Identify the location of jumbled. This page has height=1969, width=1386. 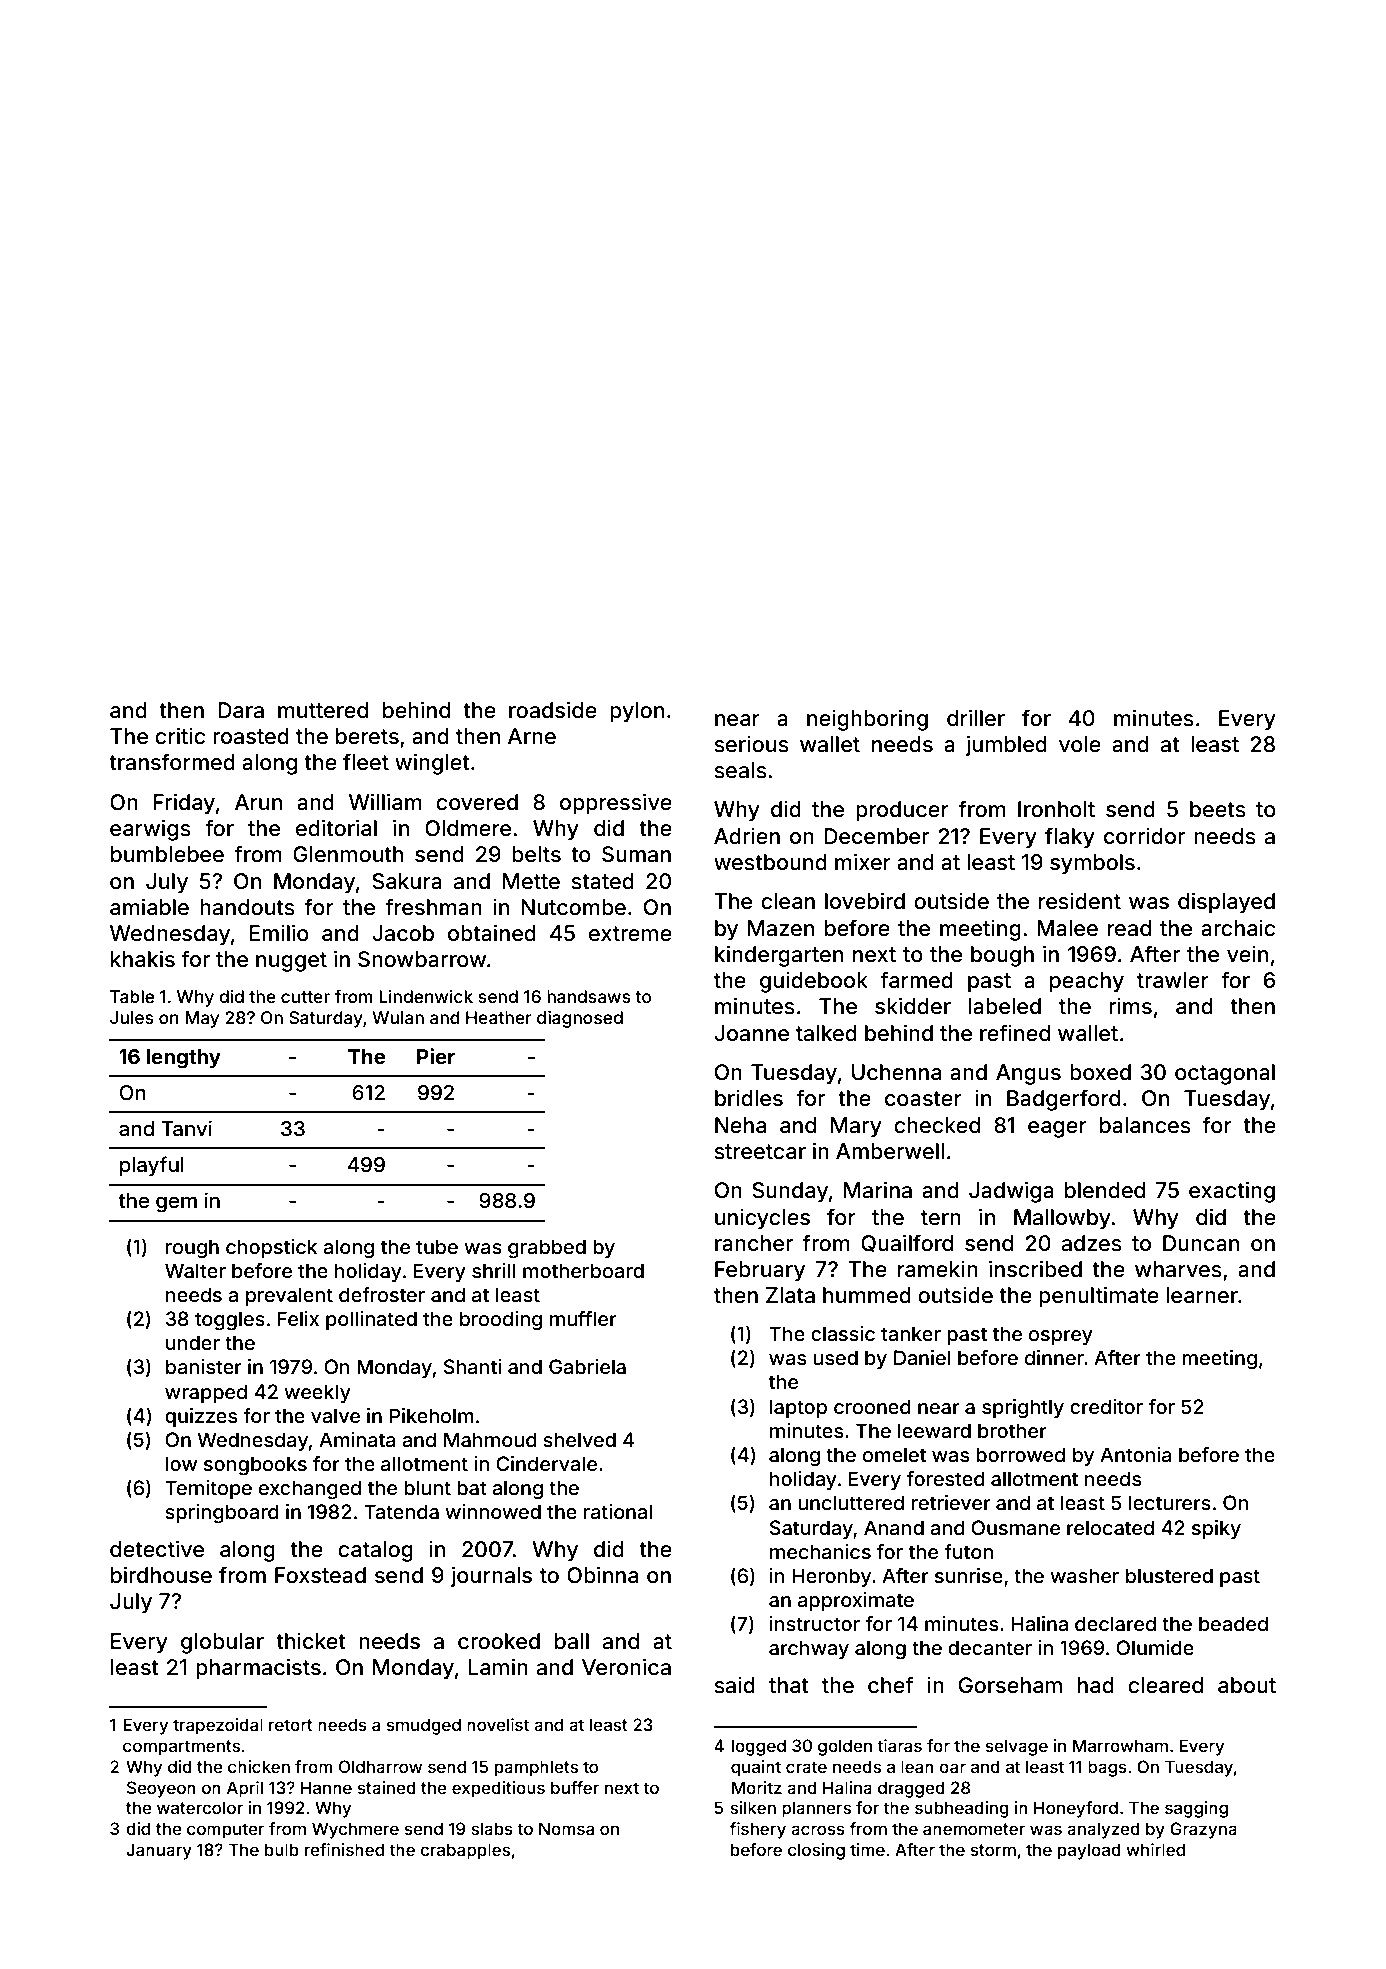
(1006, 746).
